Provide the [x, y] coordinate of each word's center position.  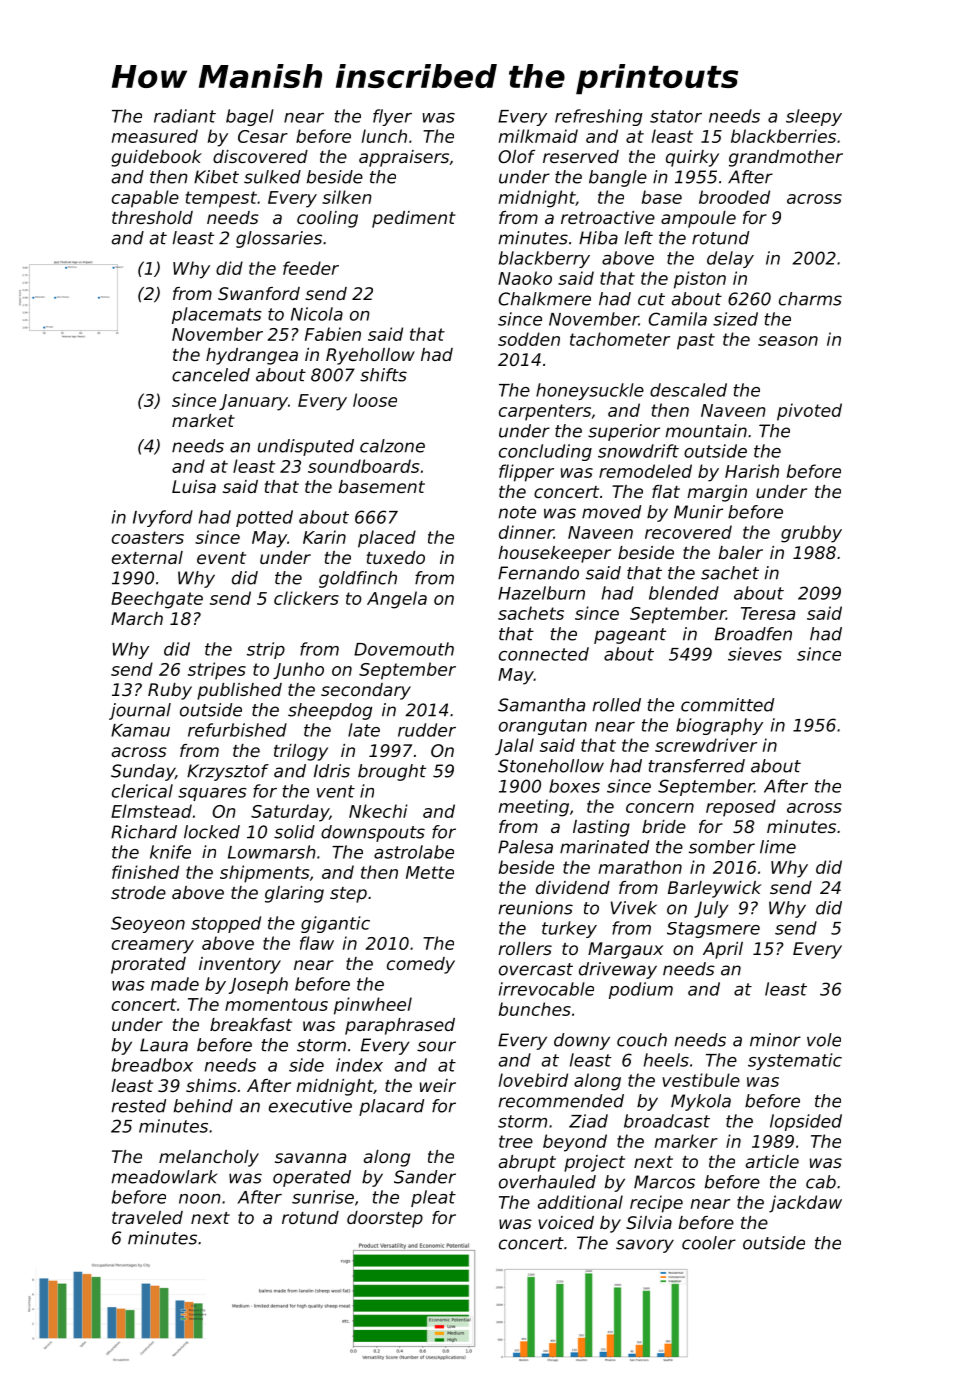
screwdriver [706, 745]
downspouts [373, 833]
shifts [383, 375]
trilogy [301, 752]
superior [624, 432]
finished [145, 872]
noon [200, 1199]
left [639, 238]
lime [778, 847]
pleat [433, 1198]
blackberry [544, 259]
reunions [536, 908]
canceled [211, 375]
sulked [272, 177]
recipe [656, 1204]
